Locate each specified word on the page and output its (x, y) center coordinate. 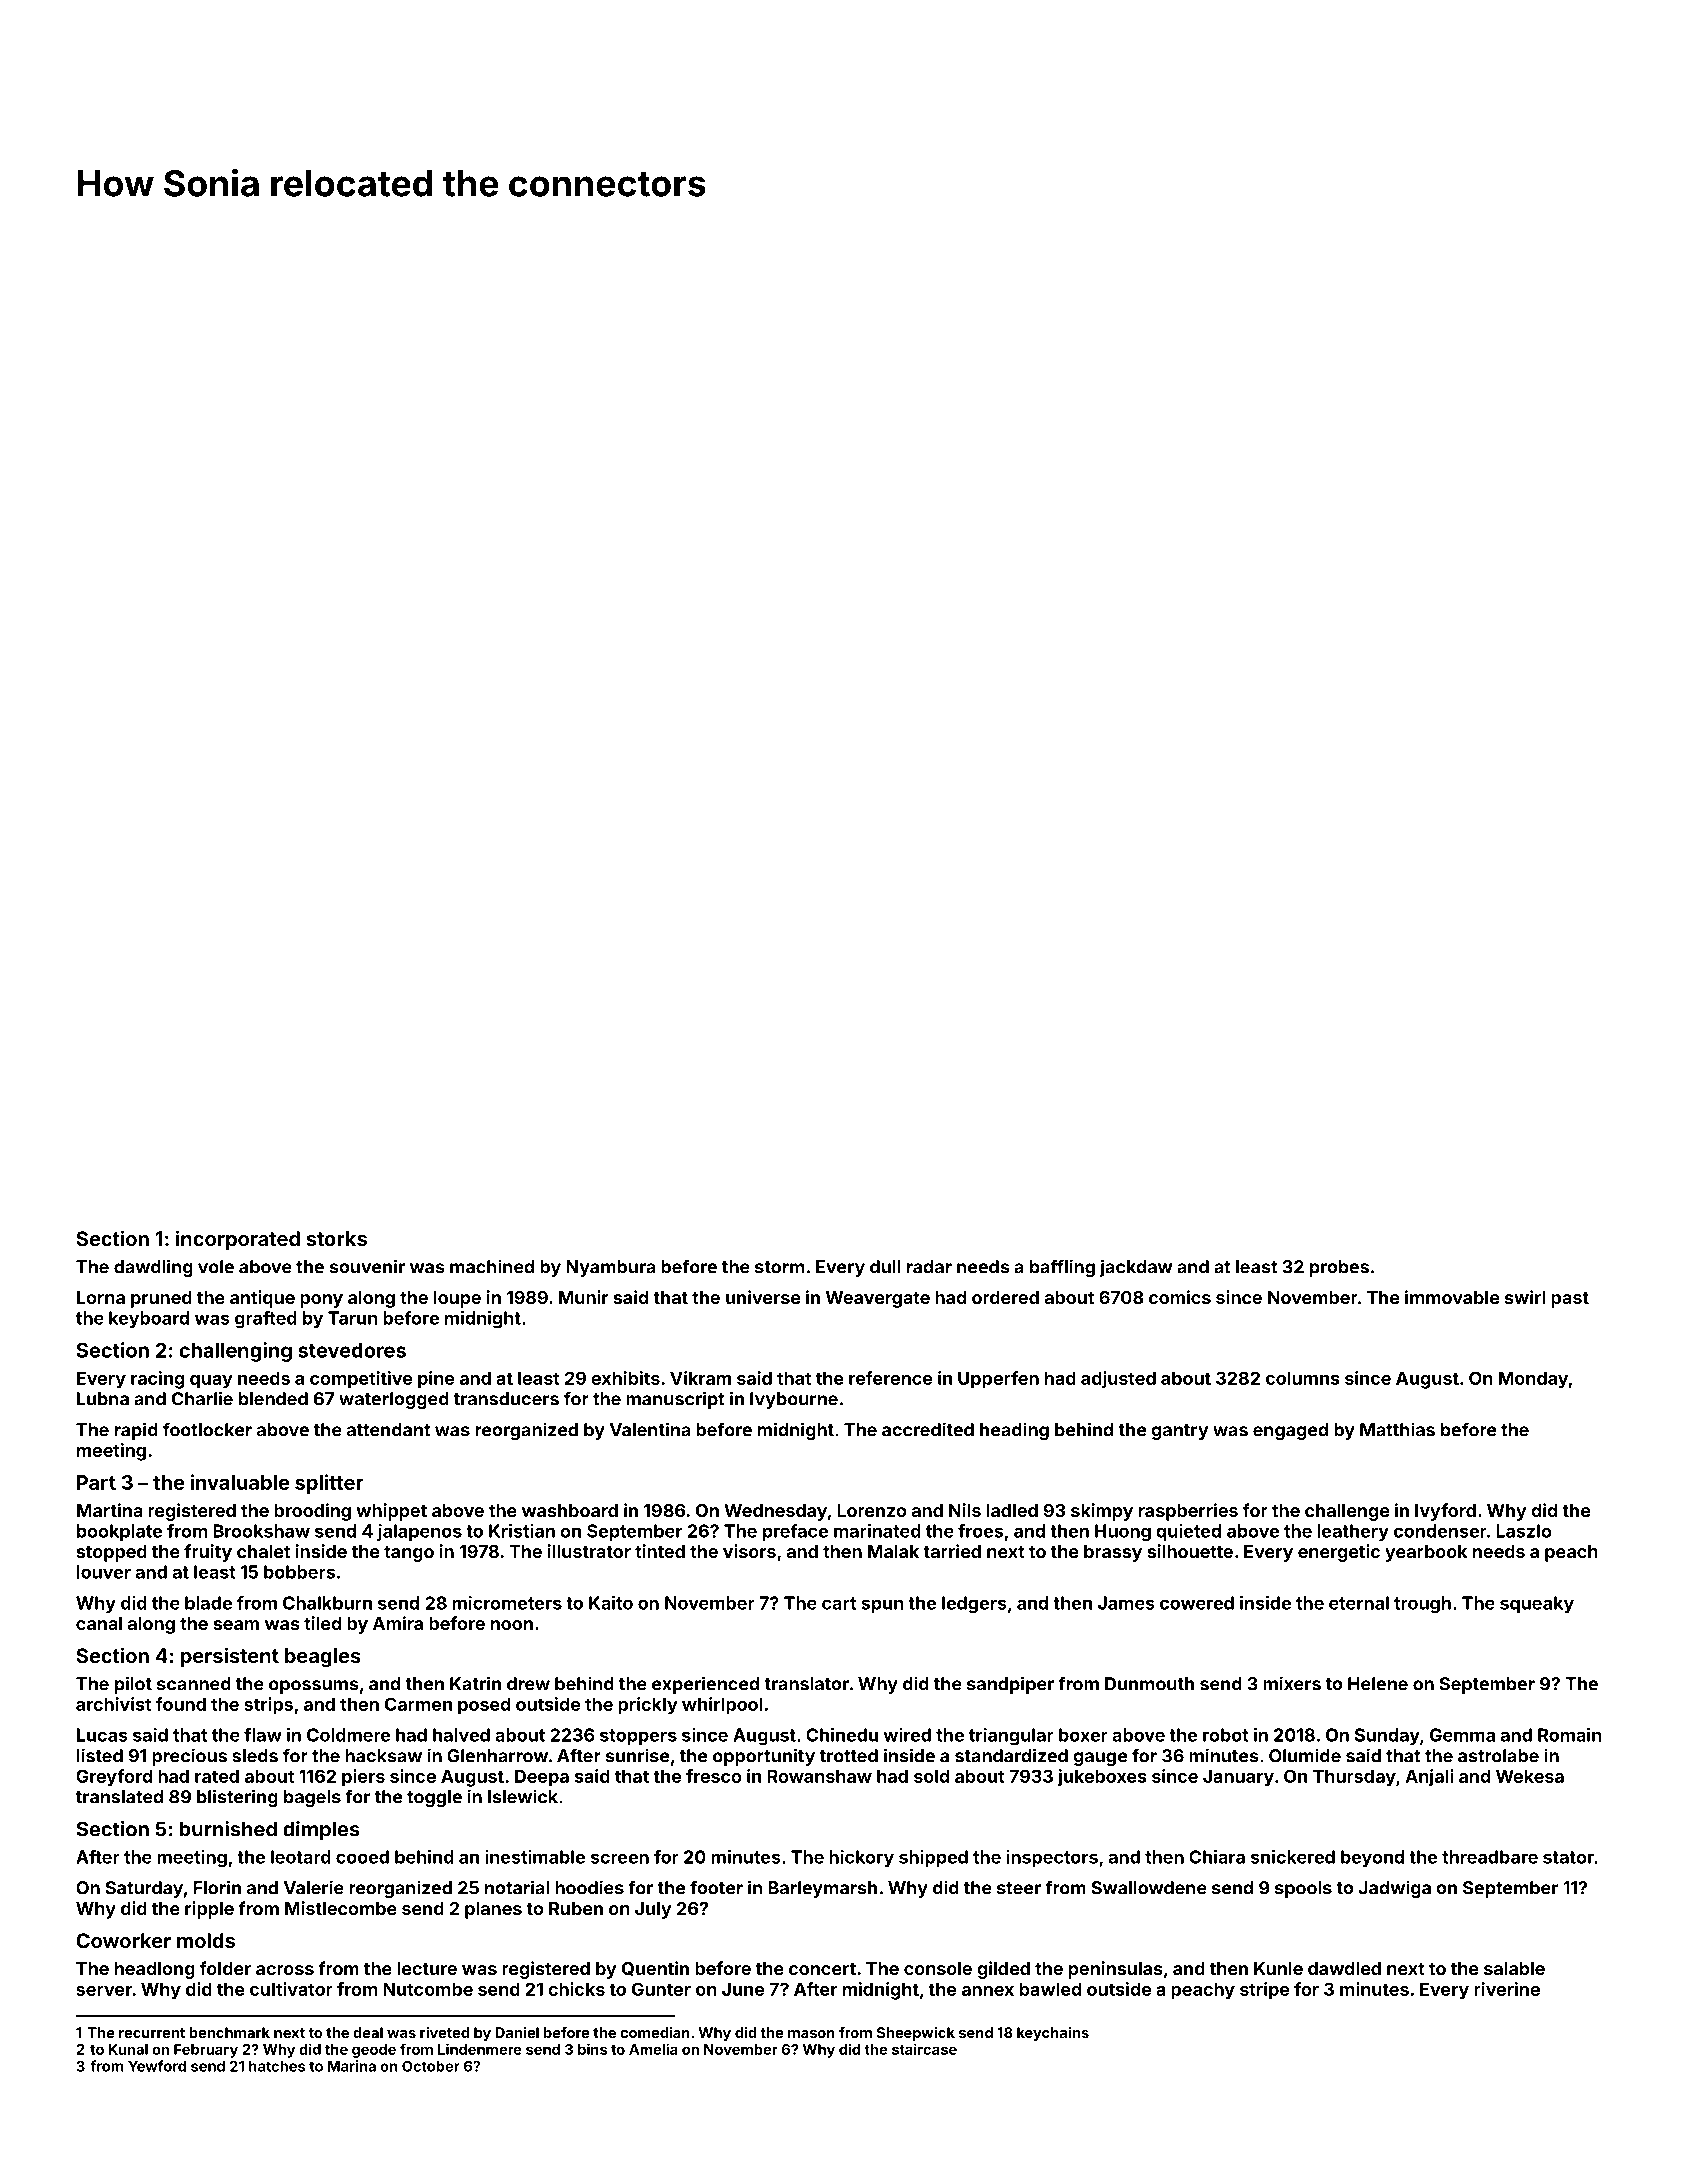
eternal (1359, 1603)
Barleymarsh (822, 1889)
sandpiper (1010, 1685)
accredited (928, 1429)
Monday (1533, 1380)
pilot (133, 1685)
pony (321, 1301)
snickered (1293, 1857)
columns (1303, 1378)
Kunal (128, 2049)
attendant (388, 1430)
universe (763, 1297)
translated (119, 1797)
